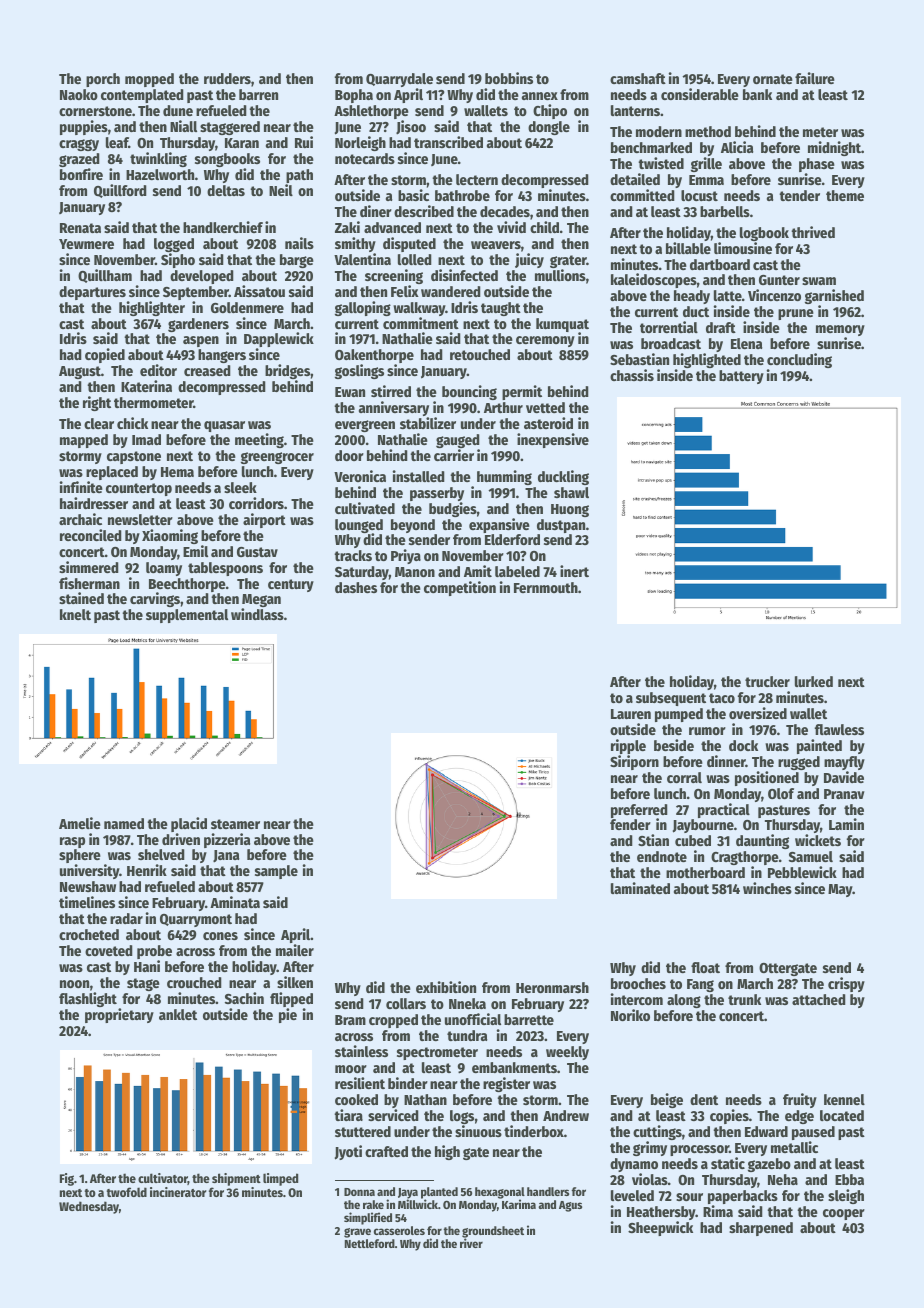 The width and height of the image is (924, 1308). I want to click on lurked, so click(814, 681).
